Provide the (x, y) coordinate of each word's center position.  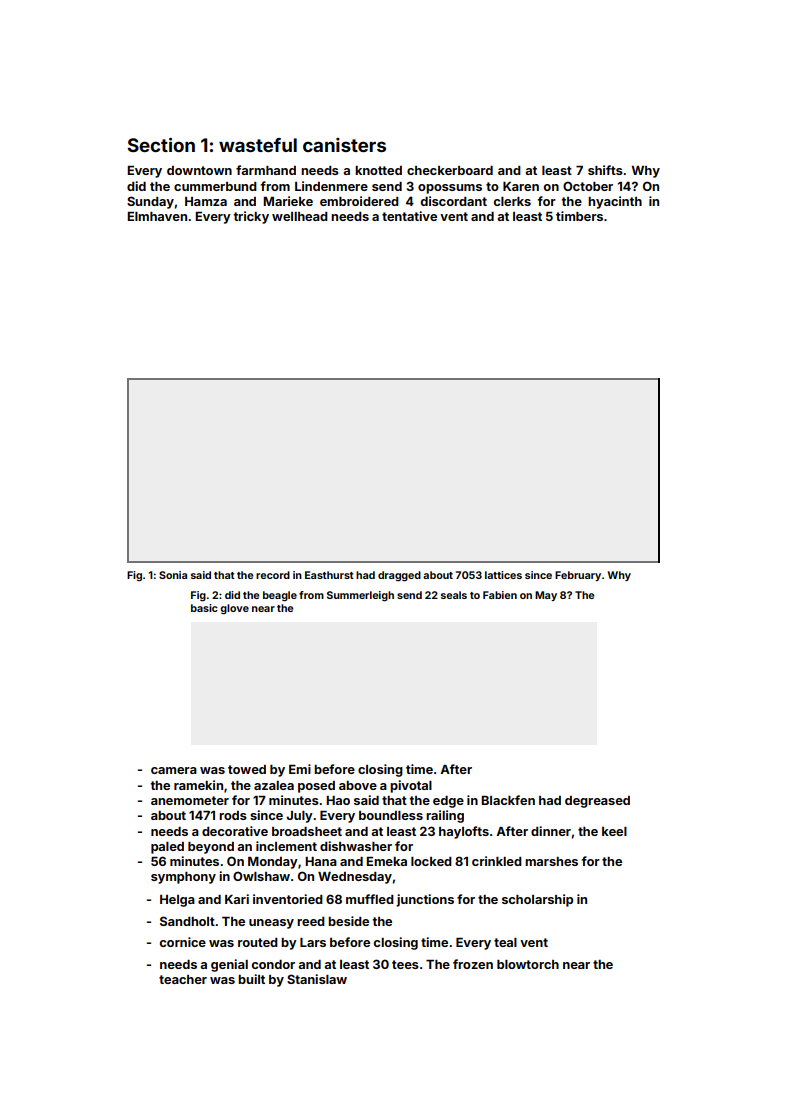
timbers (579, 216)
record (273, 575)
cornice (183, 942)
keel (614, 831)
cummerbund (215, 186)
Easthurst (329, 575)
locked (431, 861)
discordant (454, 201)
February (578, 576)
